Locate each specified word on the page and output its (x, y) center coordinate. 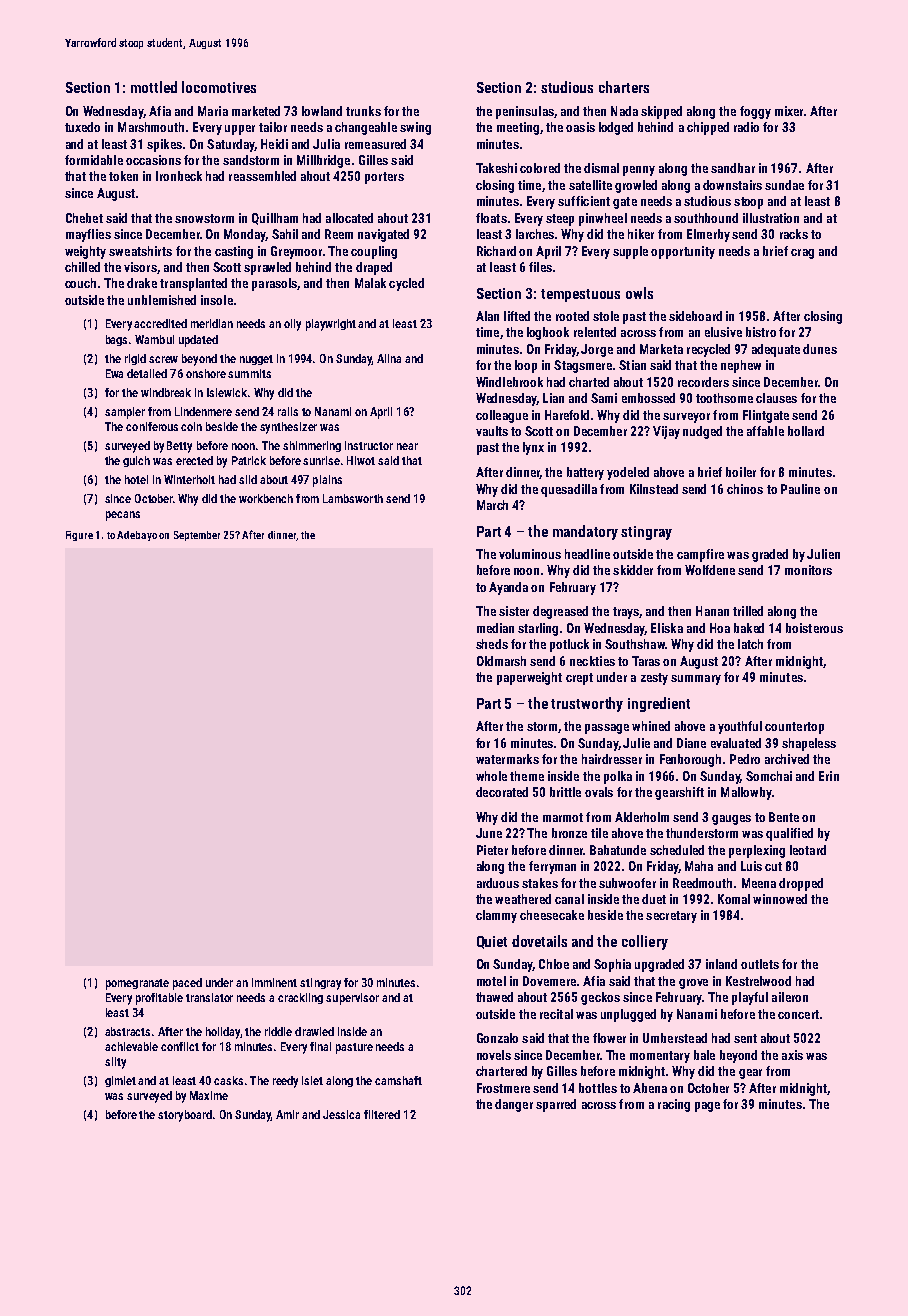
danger (514, 1105)
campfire (700, 555)
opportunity (683, 252)
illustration (771, 218)
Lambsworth (353, 498)
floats (491, 218)
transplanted (193, 284)
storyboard (185, 1116)
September (197, 536)
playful (750, 998)
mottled (154, 87)
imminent (274, 982)
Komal (734, 899)
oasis (580, 127)
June (489, 833)
